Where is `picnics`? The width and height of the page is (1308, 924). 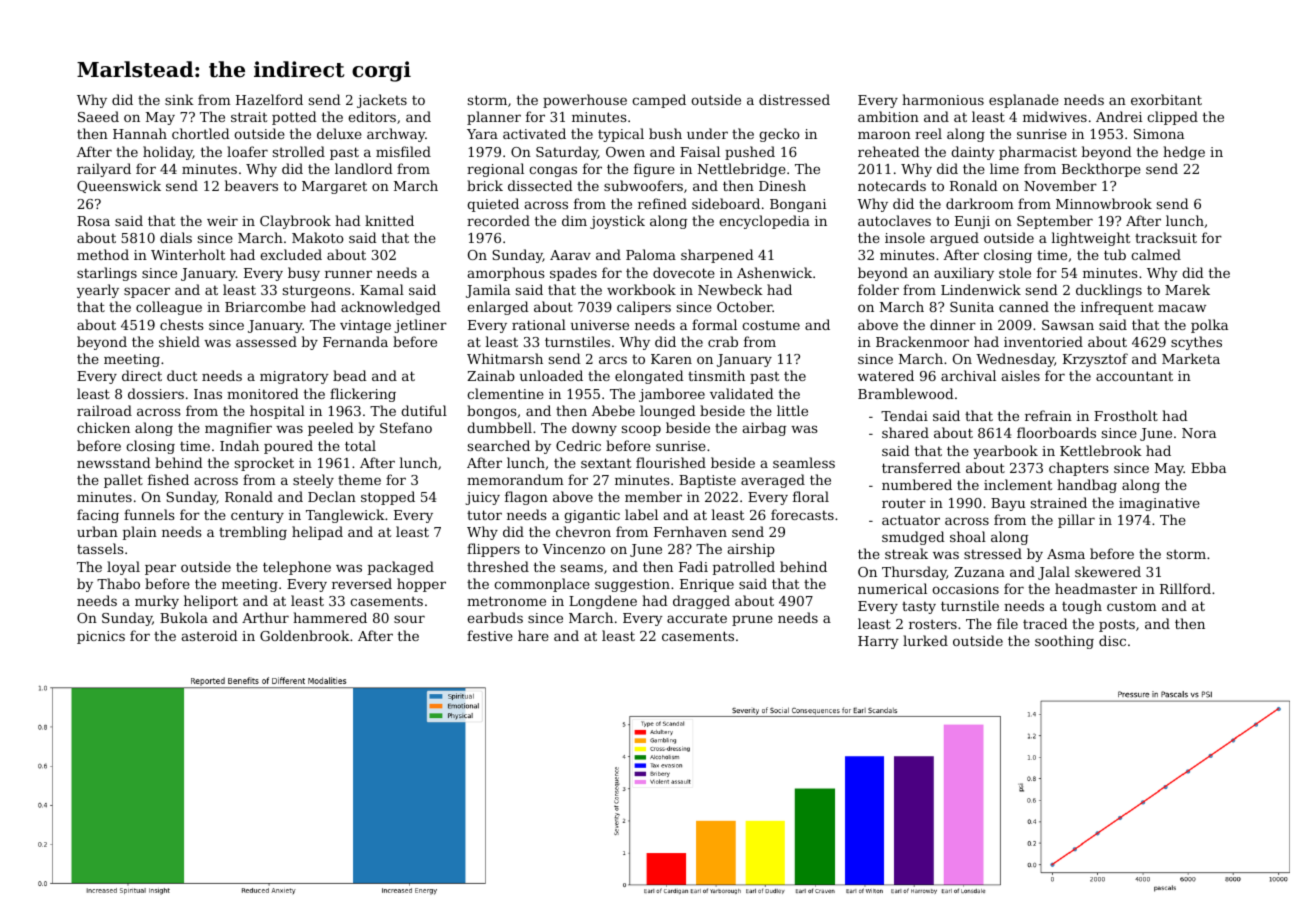 picnics is located at coordinates (101, 637).
